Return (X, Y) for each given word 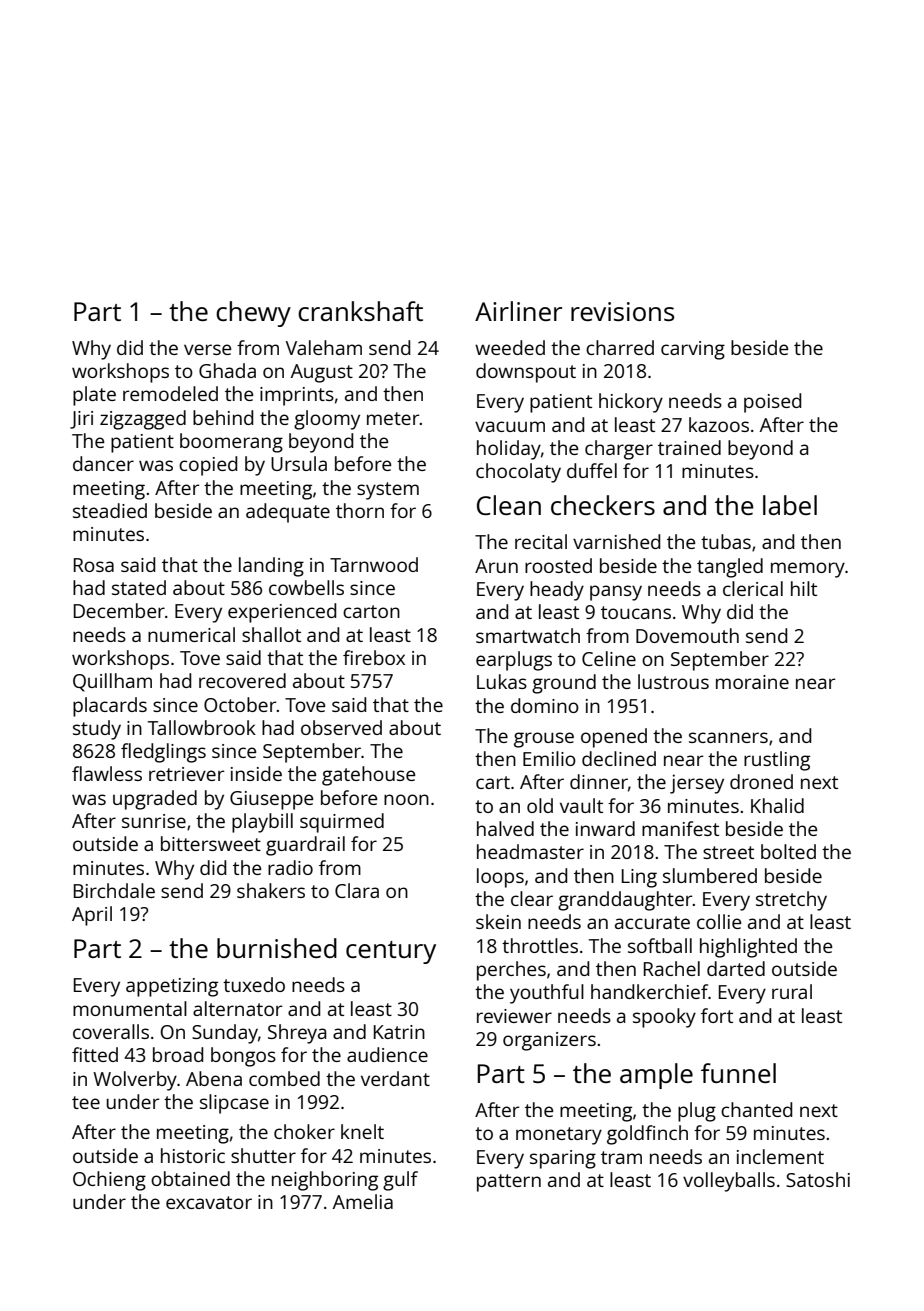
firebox (374, 657)
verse (207, 349)
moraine (752, 682)
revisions (622, 311)
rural (792, 991)
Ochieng (109, 1181)
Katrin (399, 1032)
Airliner (518, 311)
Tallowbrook (202, 727)
